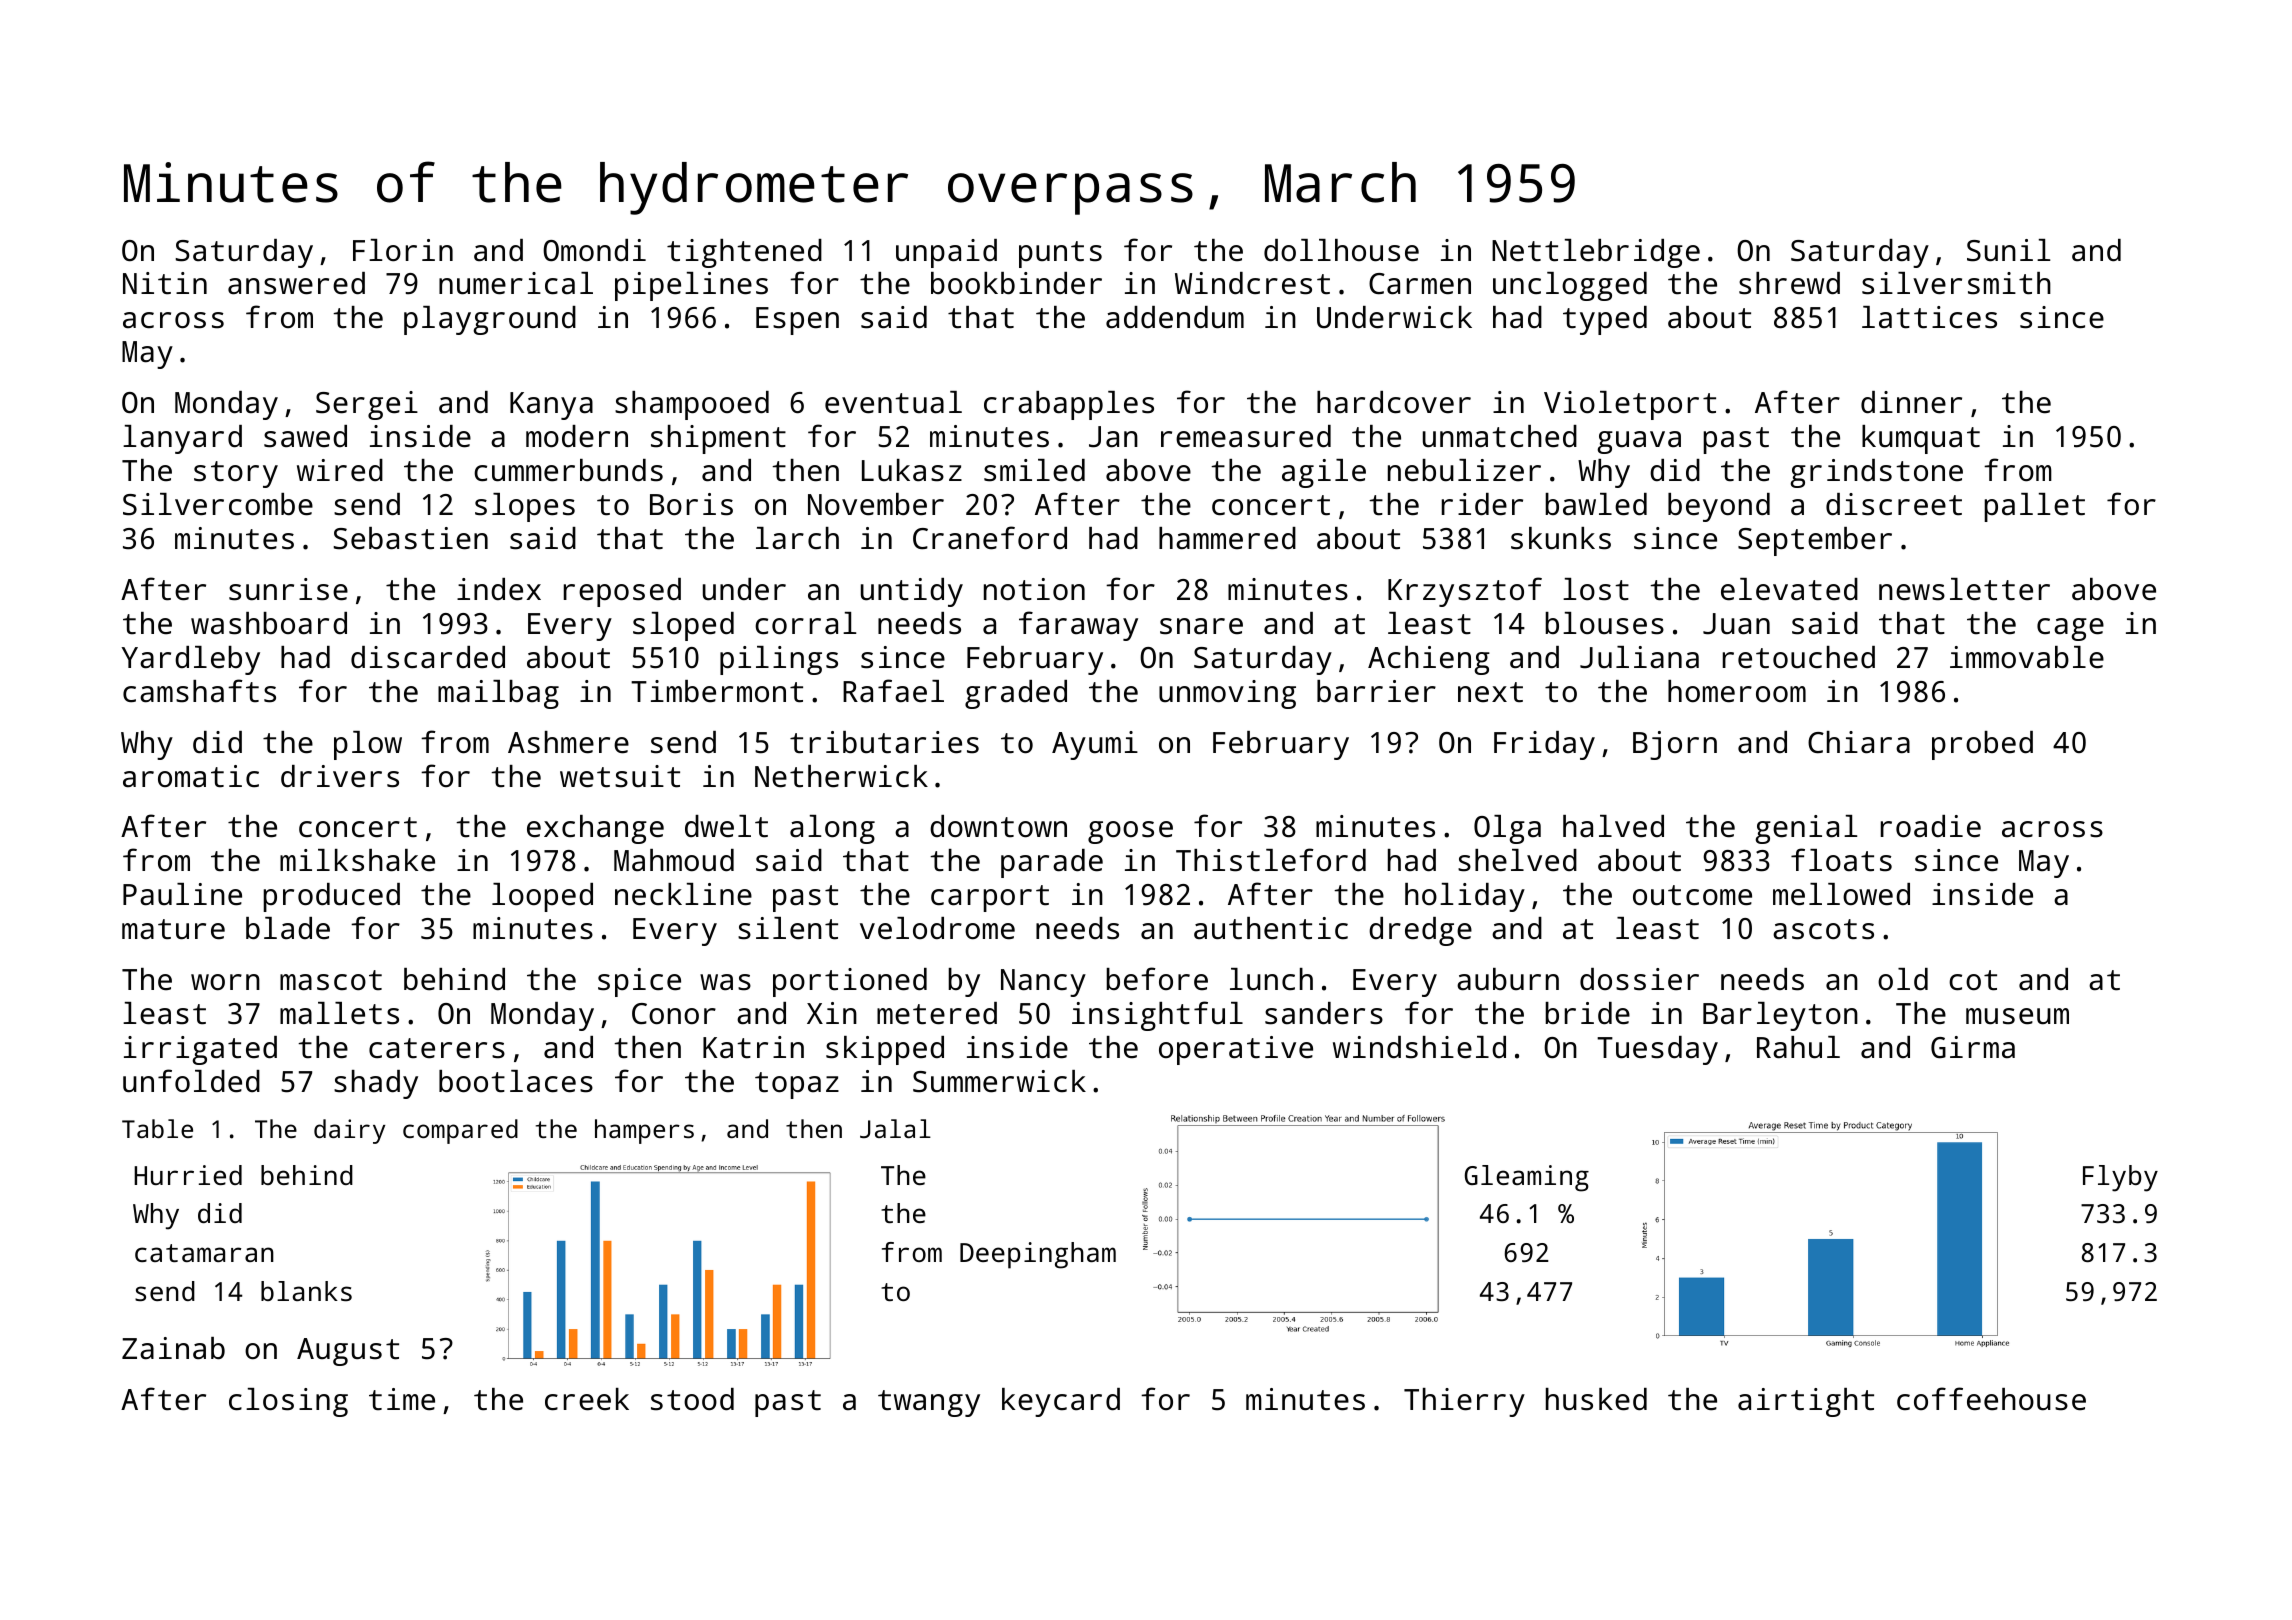 The image size is (2292, 1620). I want to click on airtight, so click(1806, 1402).
